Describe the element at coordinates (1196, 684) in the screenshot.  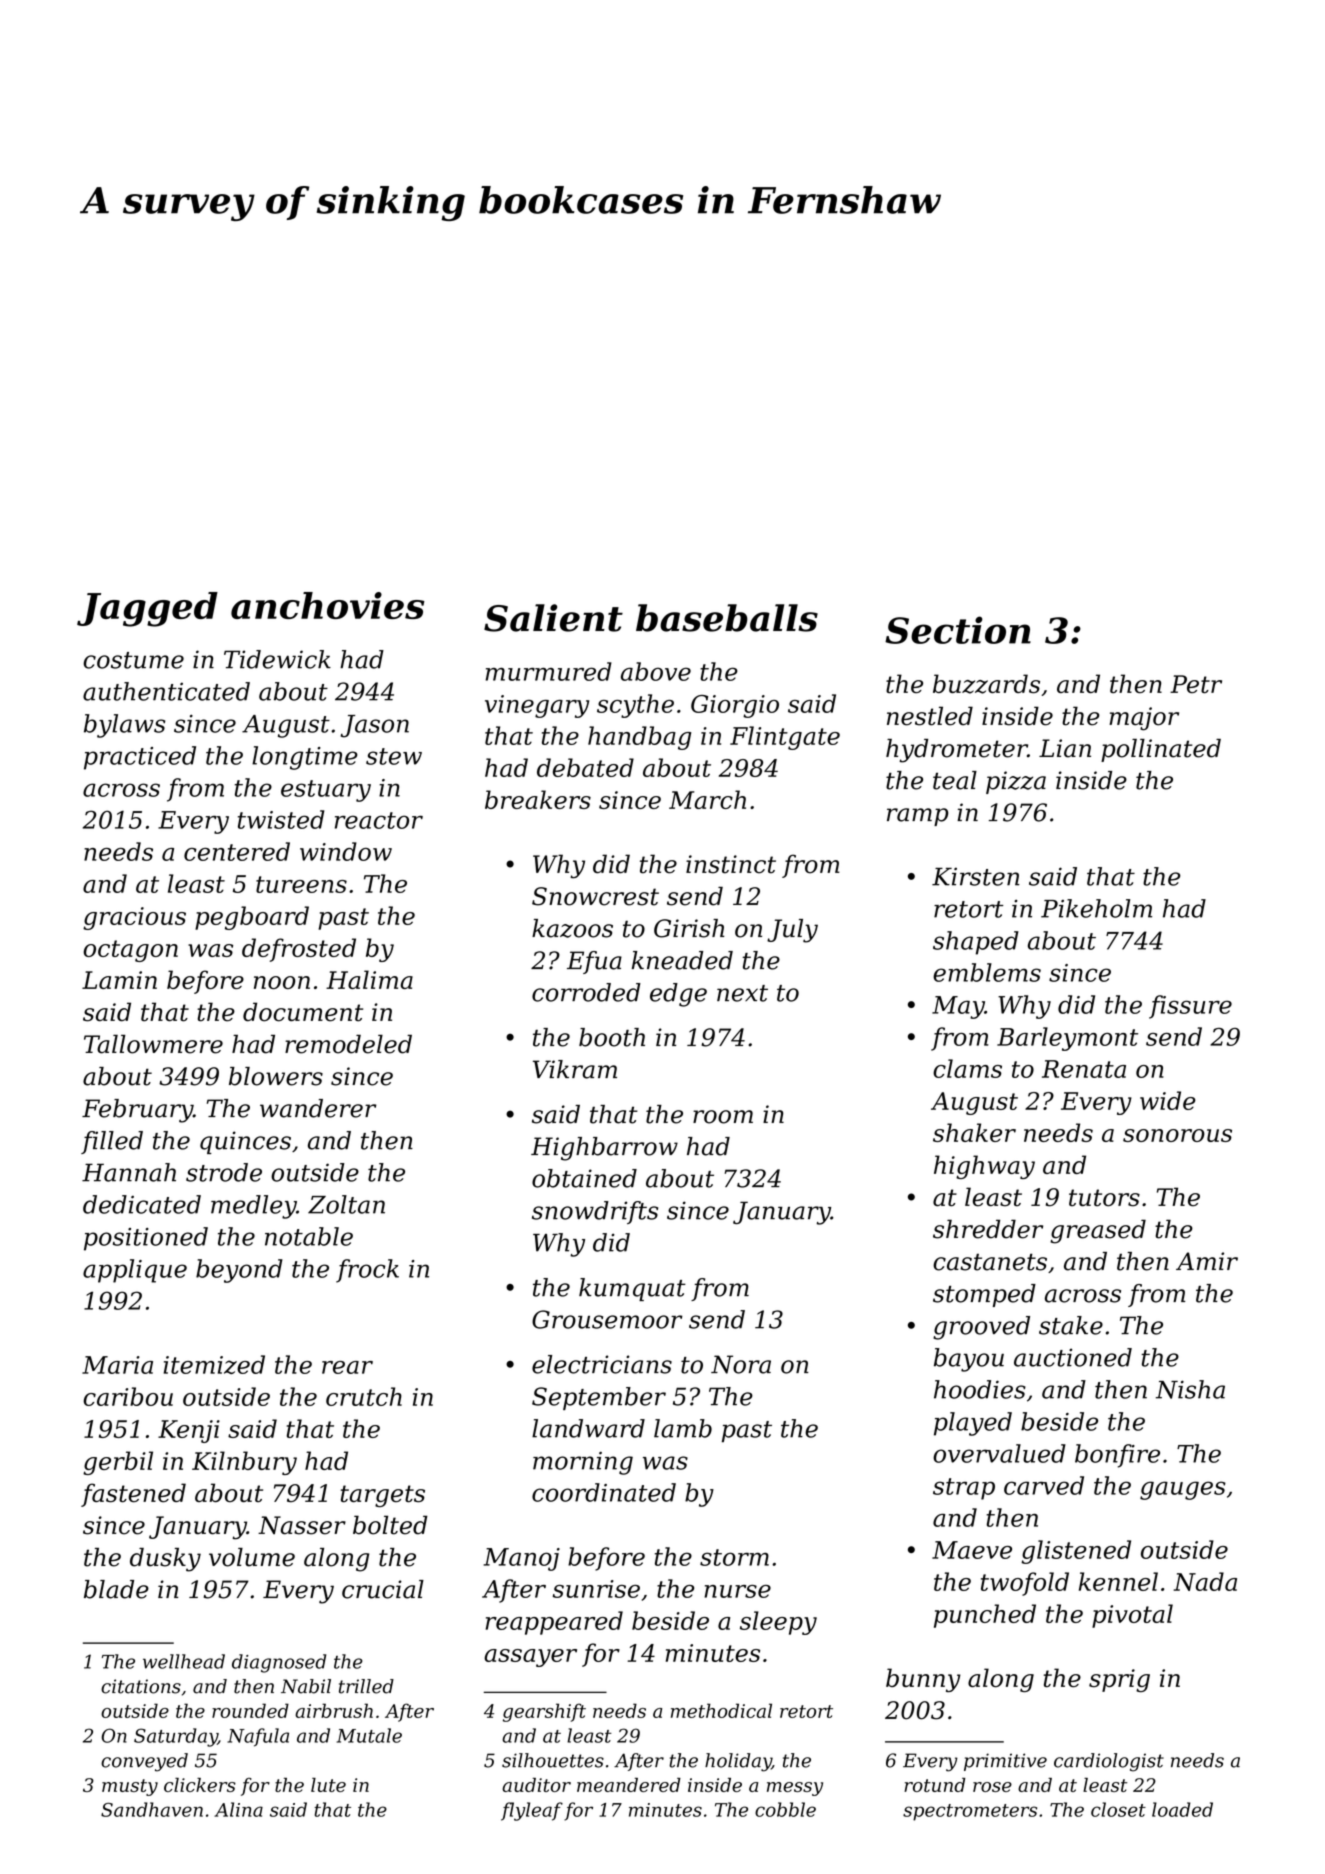
I see `Petr` at that location.
